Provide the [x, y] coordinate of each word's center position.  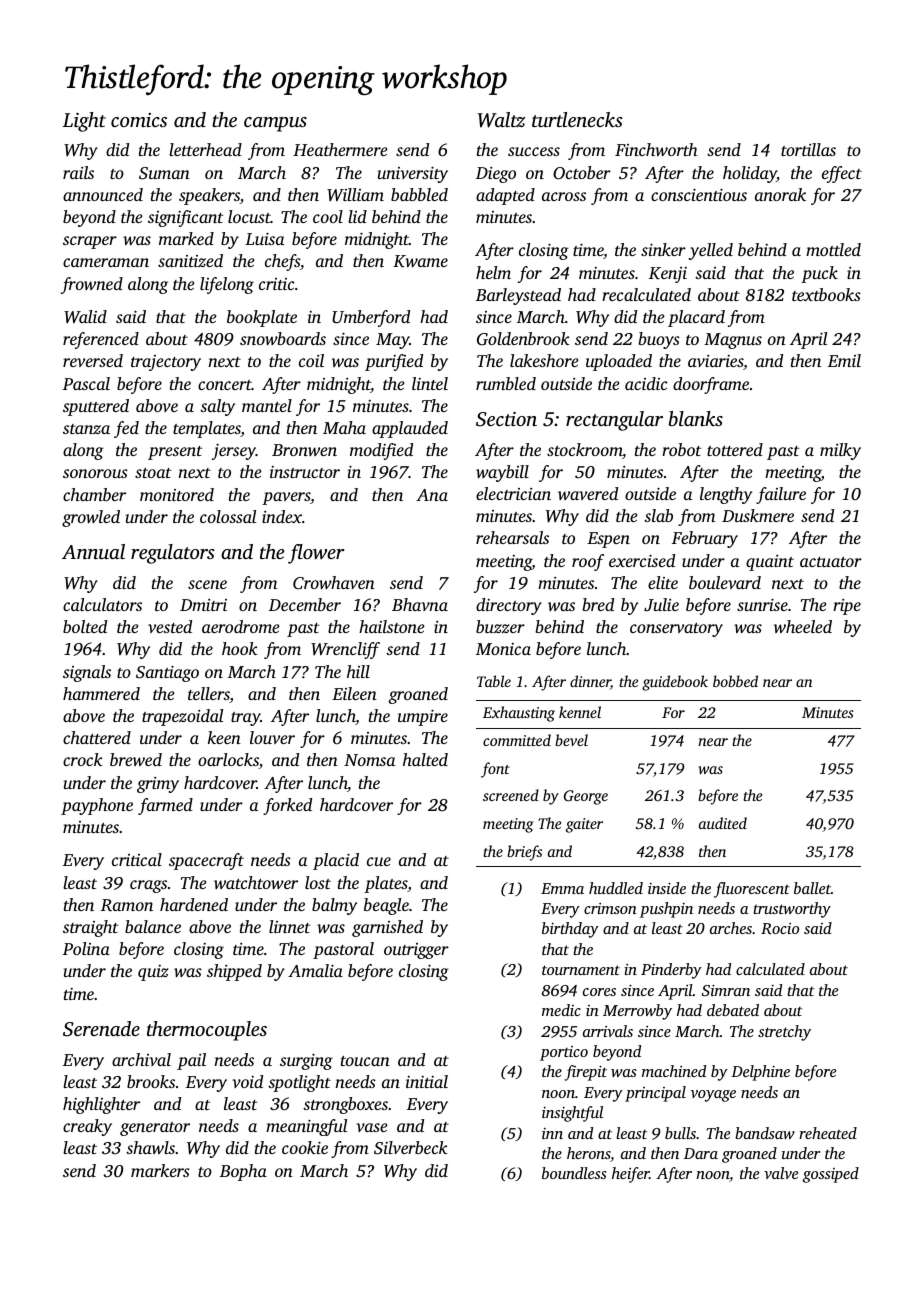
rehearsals [512, 537]
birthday [570, 930]
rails [78, 172]
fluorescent [752, 890]
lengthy [726, 495]
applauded [410, 429]
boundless [574, 1173]
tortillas [808, 149]
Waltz [501, 120]
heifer [630, 1175]
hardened [194, 904]
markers [160, 1170]
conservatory [676, 630]
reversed [93, 360]
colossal [228, 516]
